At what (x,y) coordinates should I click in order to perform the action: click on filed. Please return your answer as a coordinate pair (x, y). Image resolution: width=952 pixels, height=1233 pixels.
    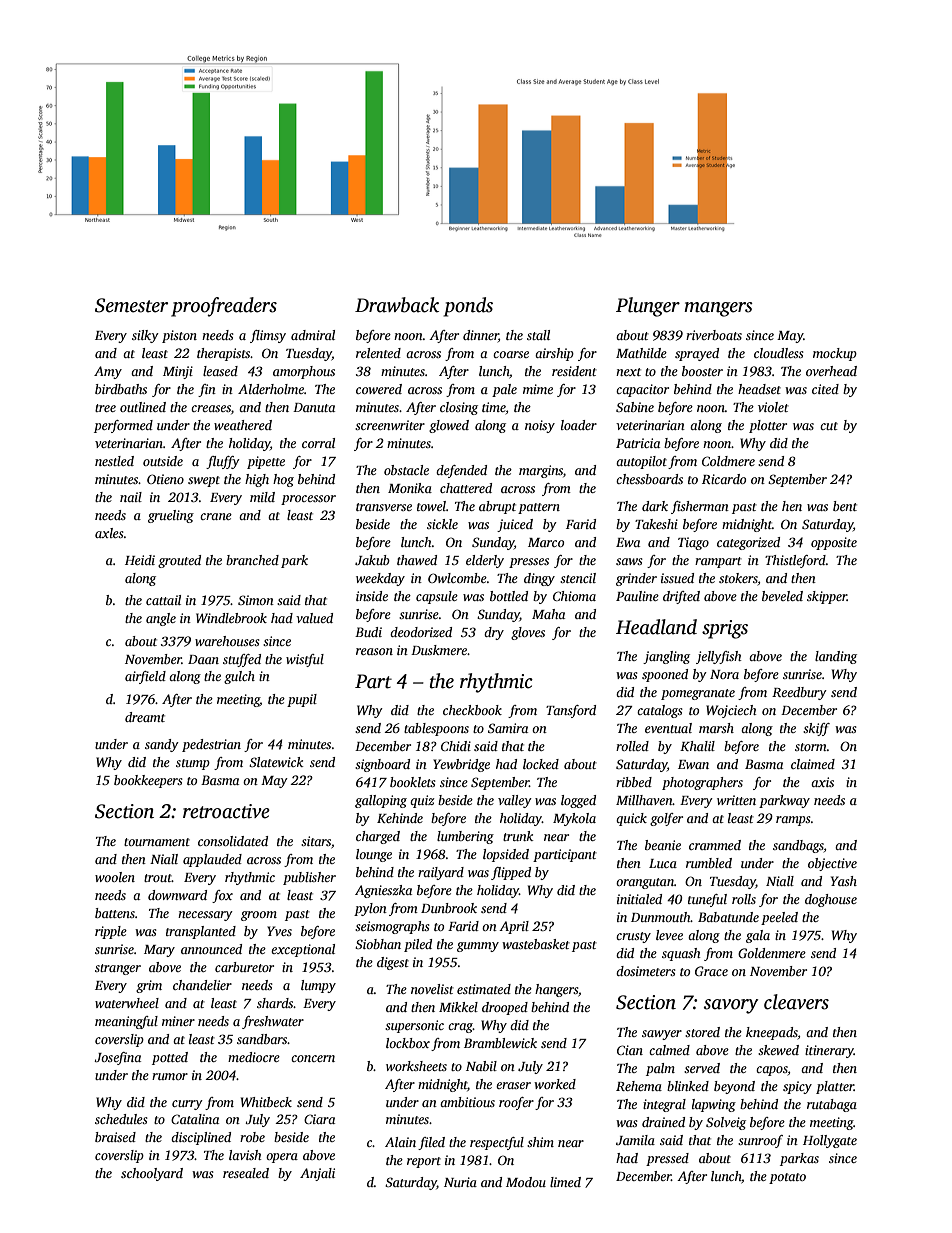
    Looking at the image, I should click on (431, 1143).
